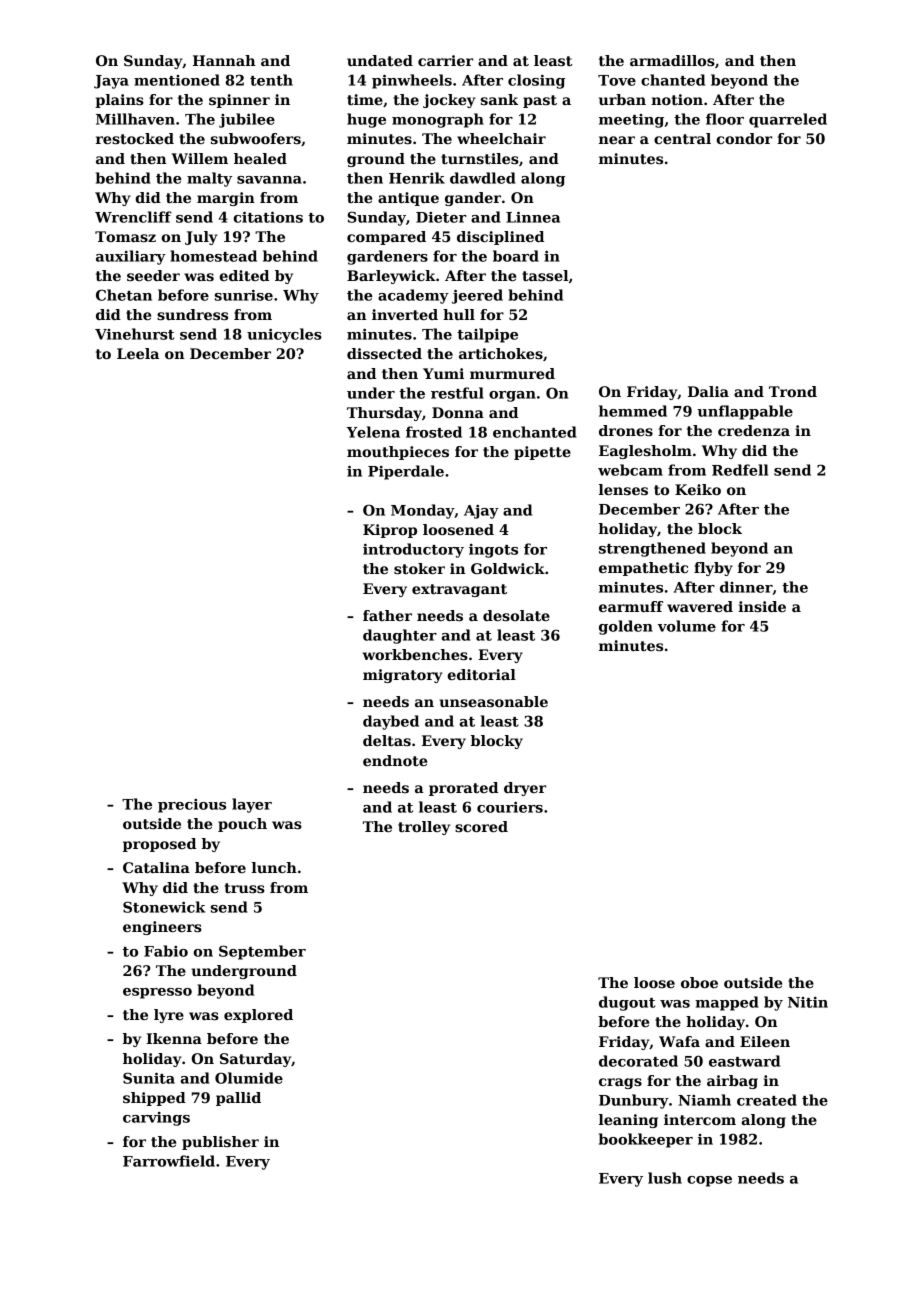  I want to click on daybed, so click(391, 722).
